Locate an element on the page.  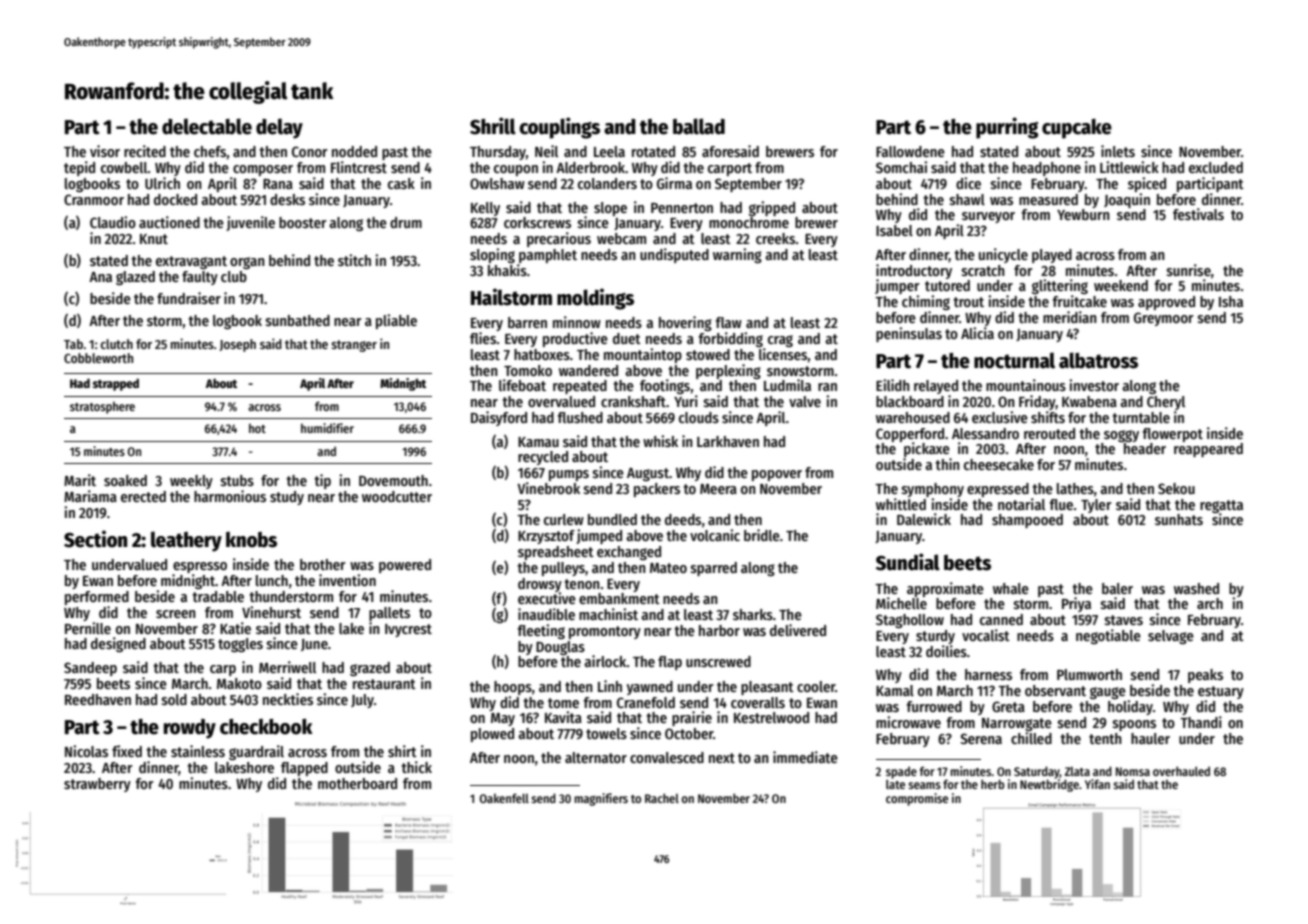
Daisyford is located at coordinates (499, 418).
